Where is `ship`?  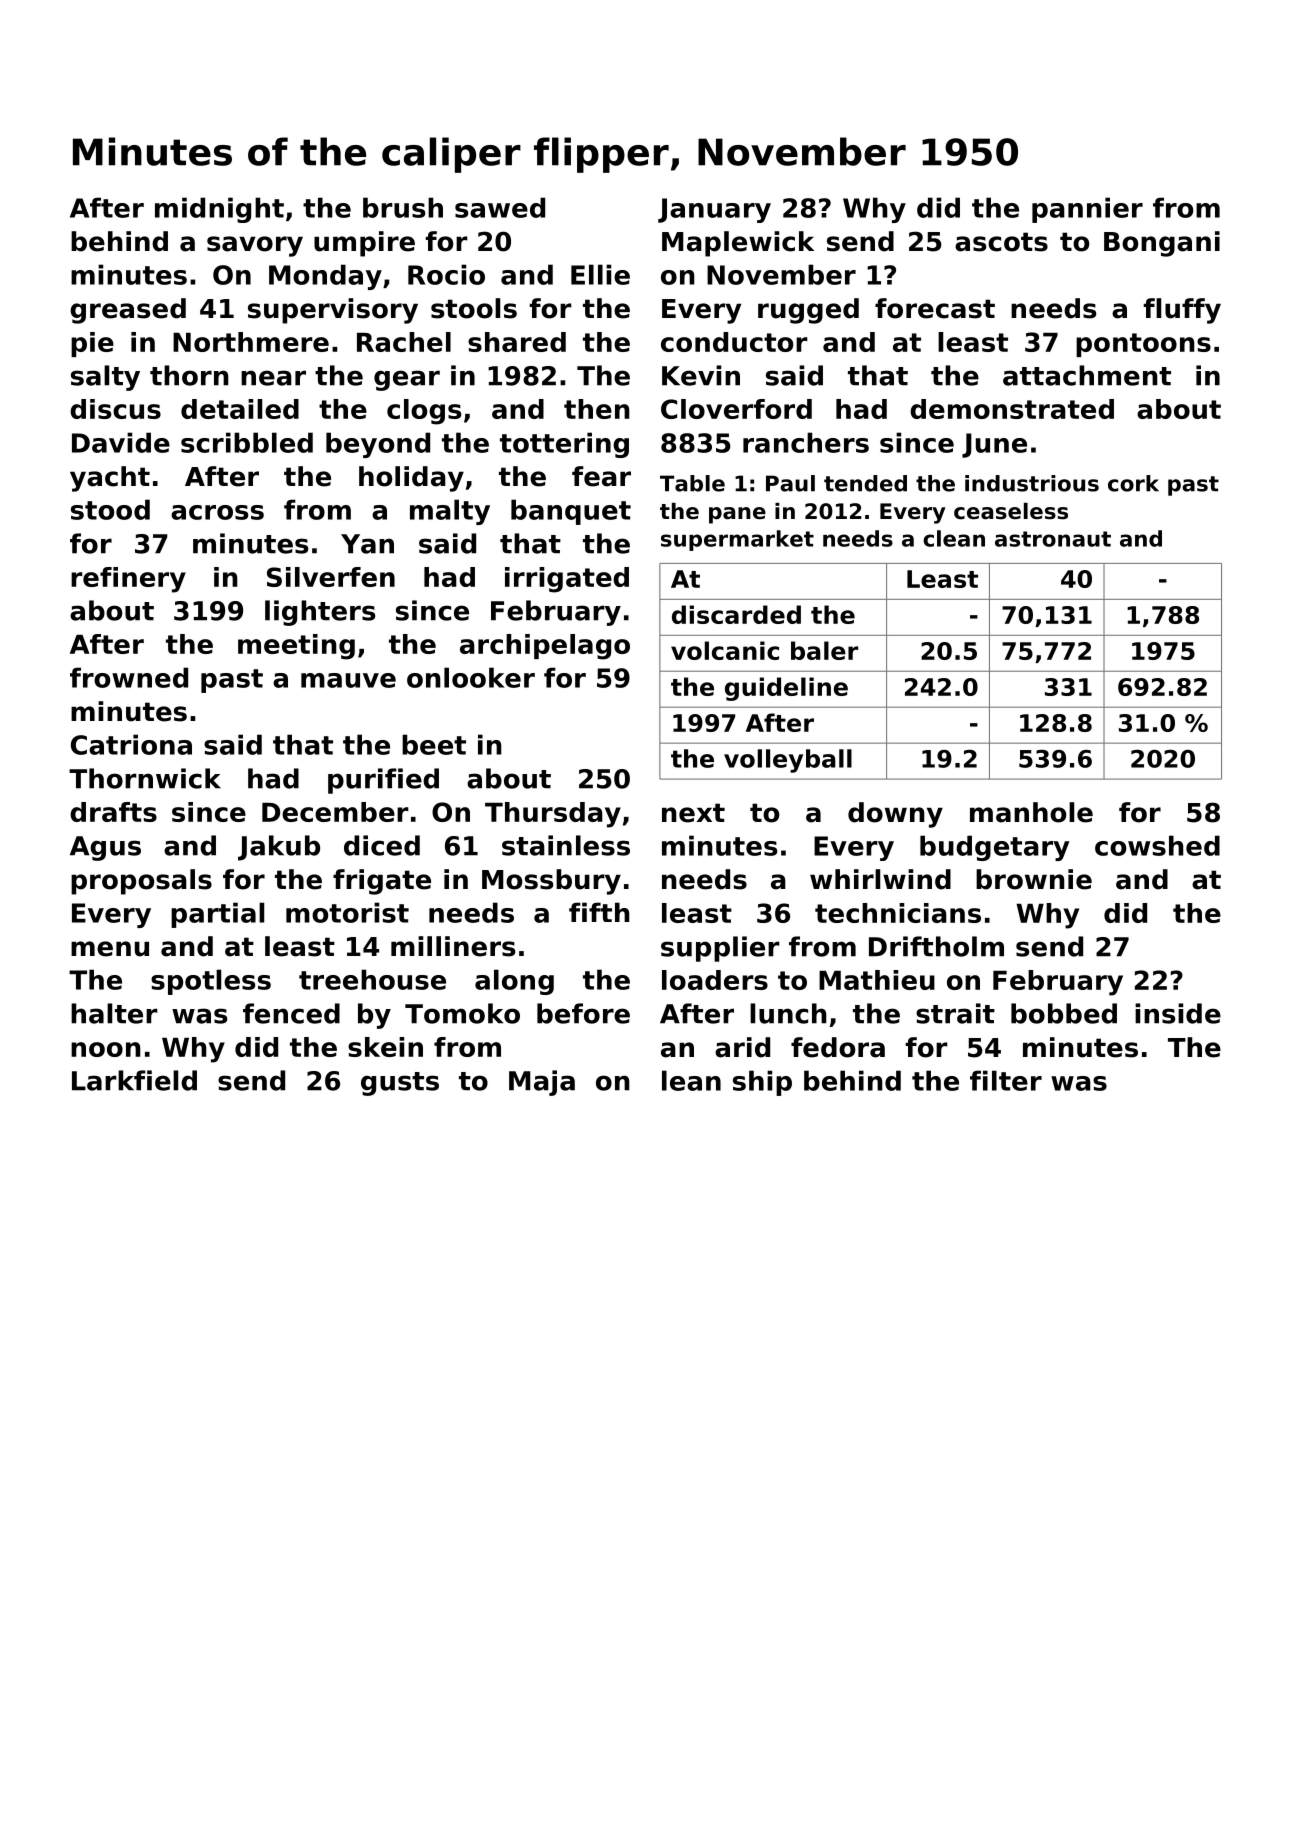
ship is located at coordinates (762, 1083).
